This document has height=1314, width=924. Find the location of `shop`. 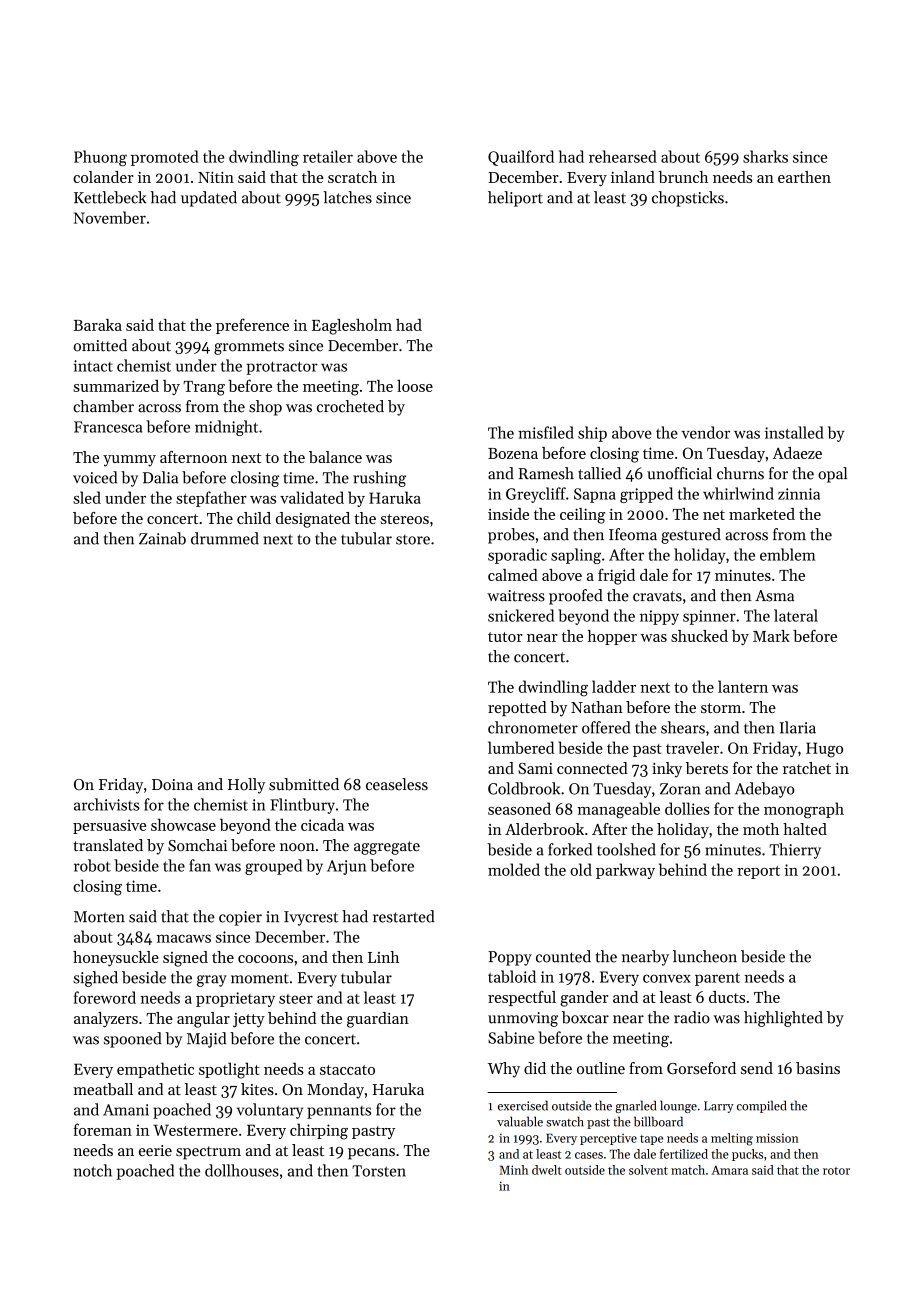

shop is located at coordinates (265, 408).
